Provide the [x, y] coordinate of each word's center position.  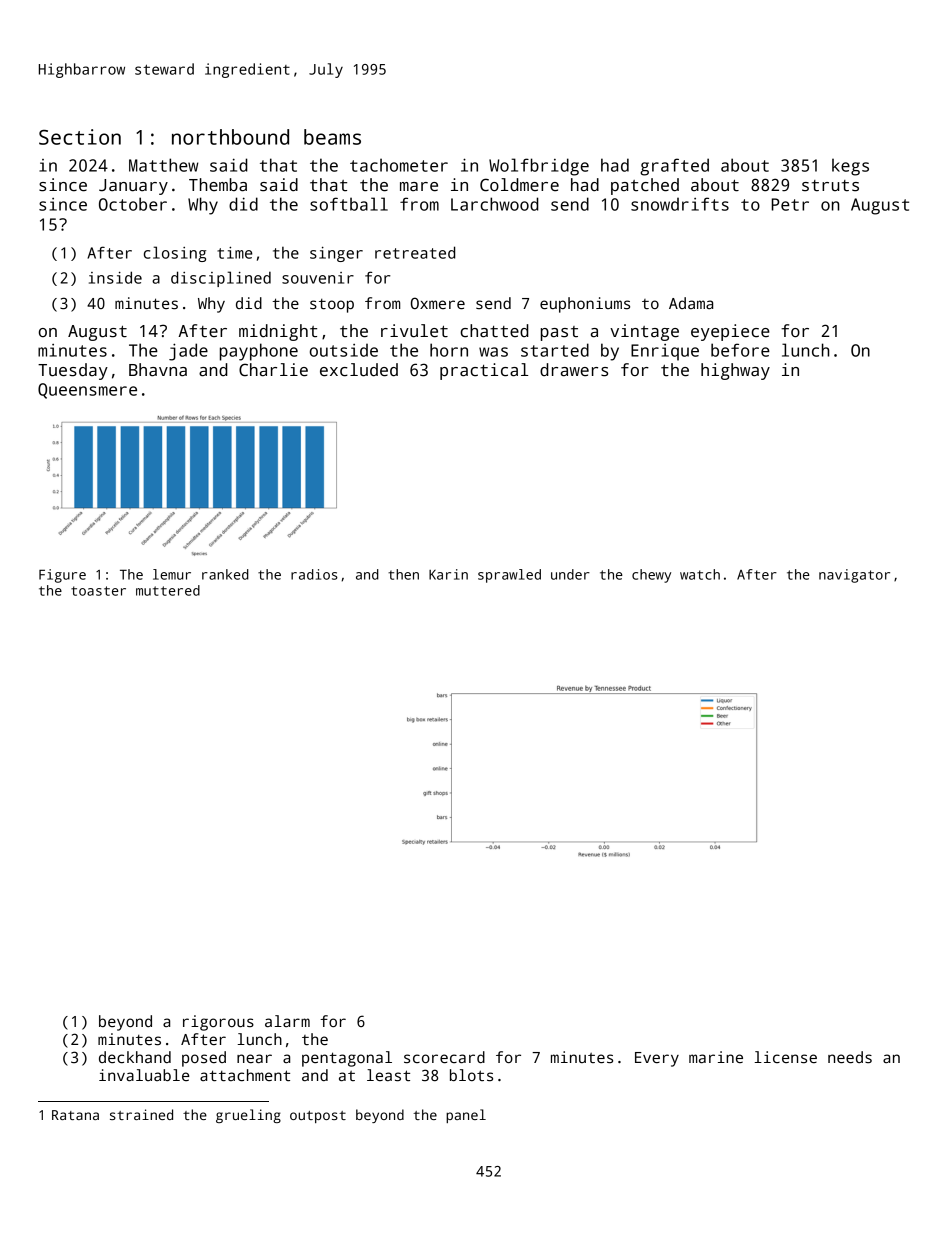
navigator [854, 576]
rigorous [218, 1023]
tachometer [399, 165]
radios [314, 574]
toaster [98, 591]
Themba [218, 185]
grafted [674, 167]
